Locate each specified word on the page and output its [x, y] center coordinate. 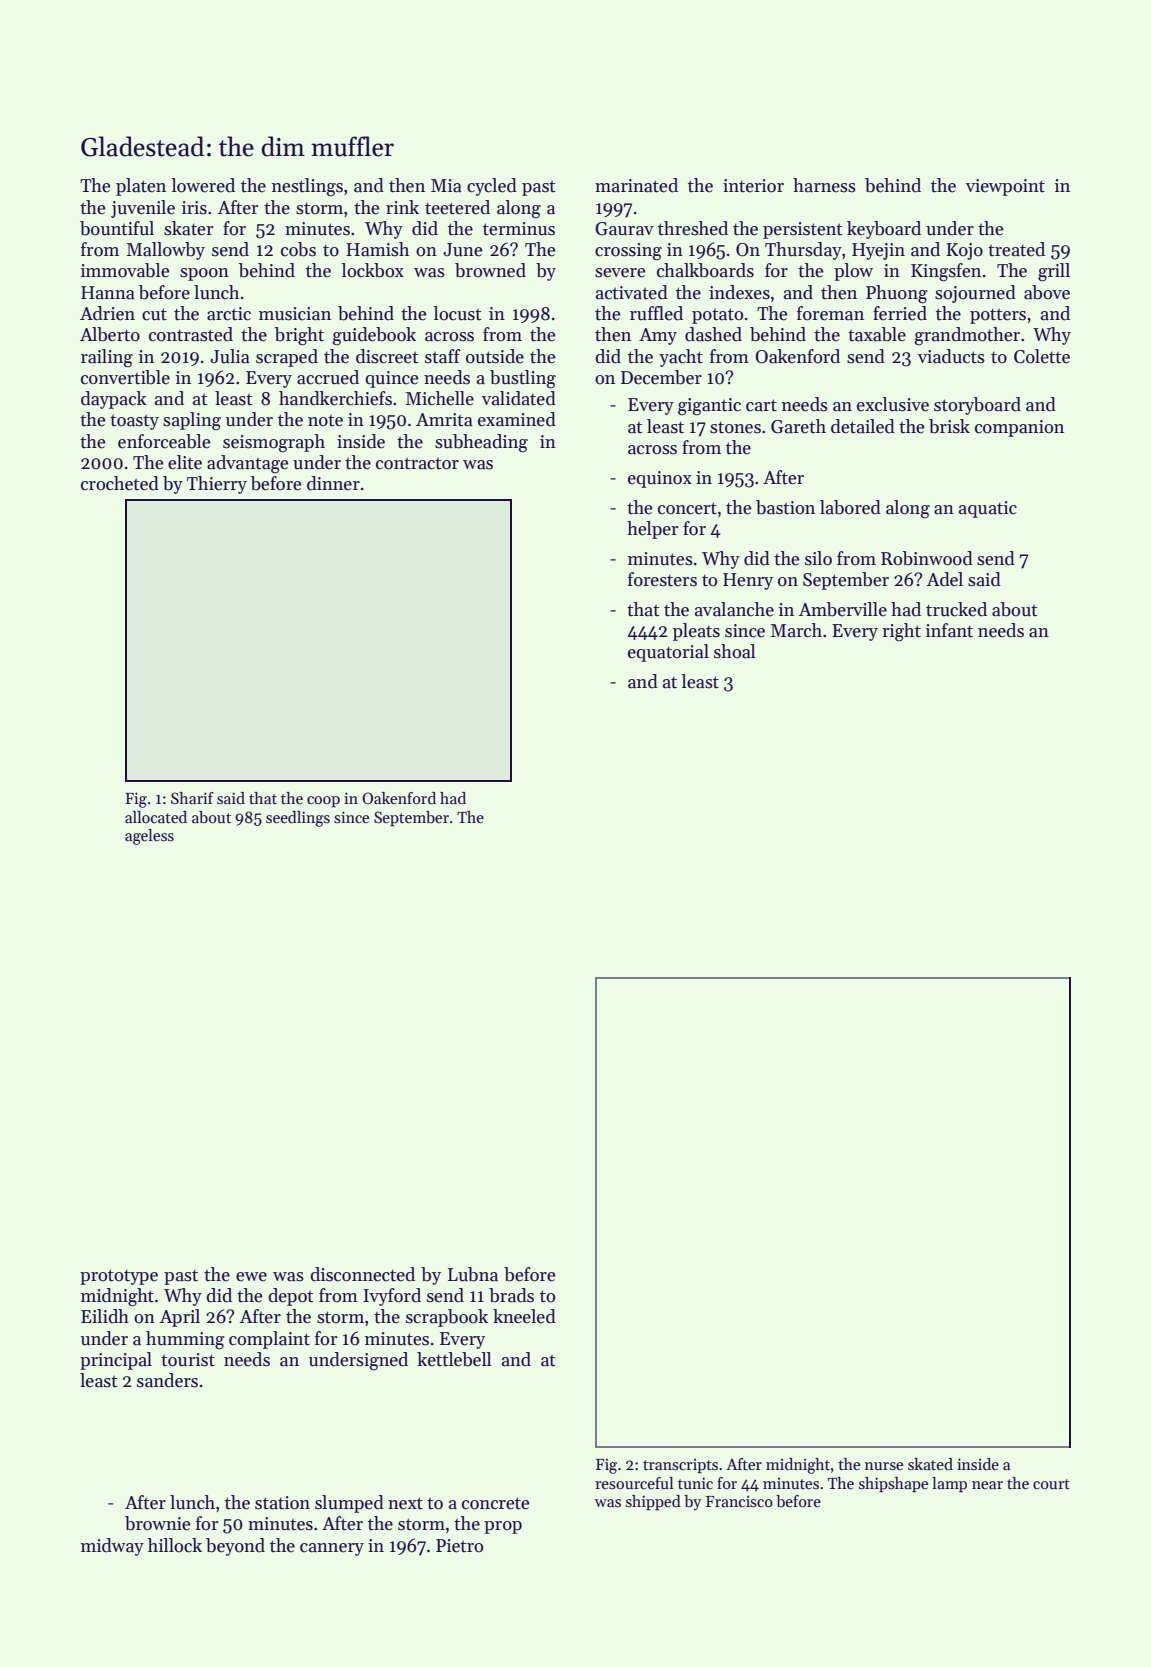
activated [632, 292]
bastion [785, 507]
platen [141, 187]
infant [949, 630]
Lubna [473, 1274]
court [1051, 1484]
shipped [653, 1503]
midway [112, 1547]
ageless [149, 837]
